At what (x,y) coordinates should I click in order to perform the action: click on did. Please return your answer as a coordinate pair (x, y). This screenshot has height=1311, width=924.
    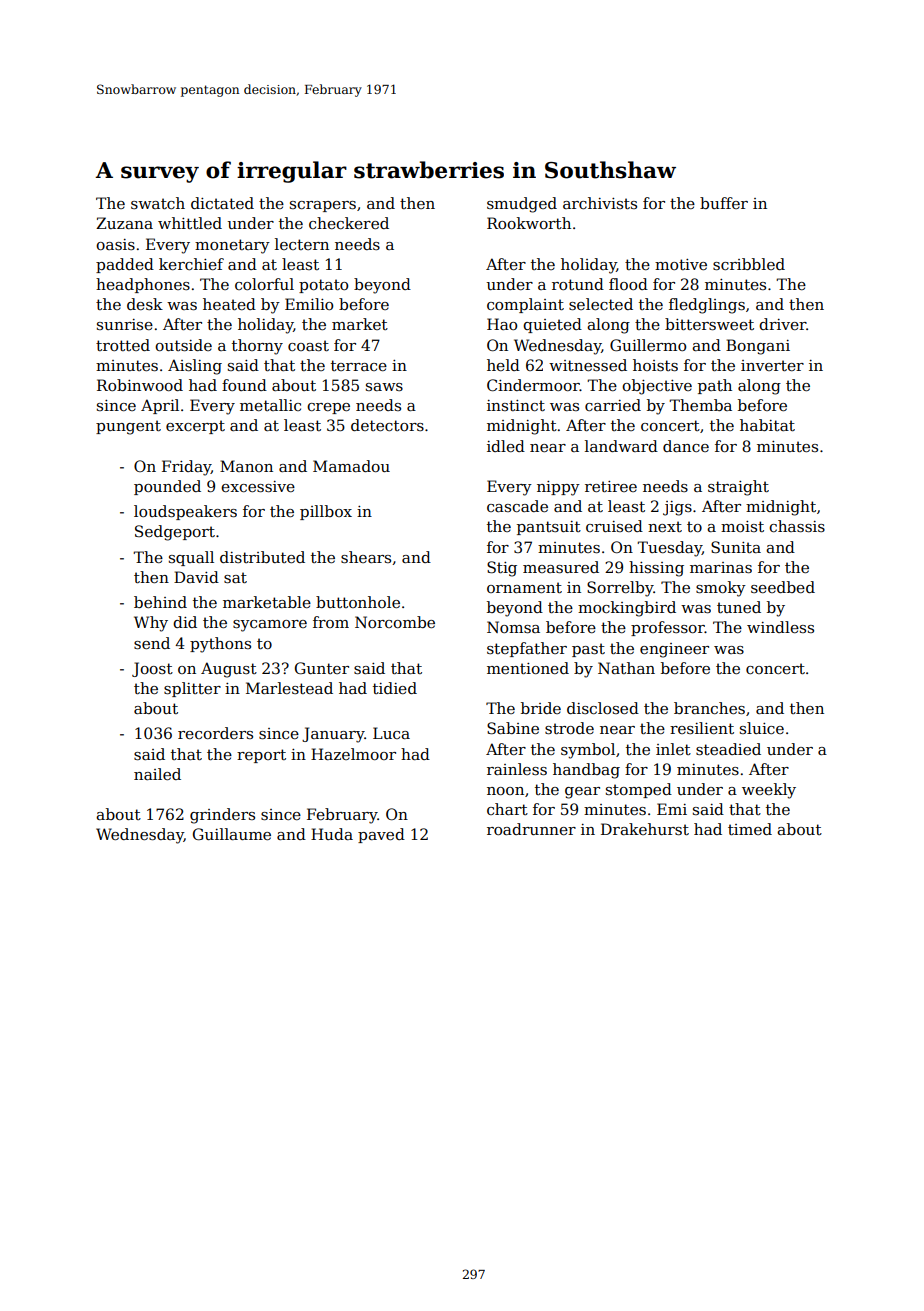
    Looking at the image, I should click on (185, 622).
